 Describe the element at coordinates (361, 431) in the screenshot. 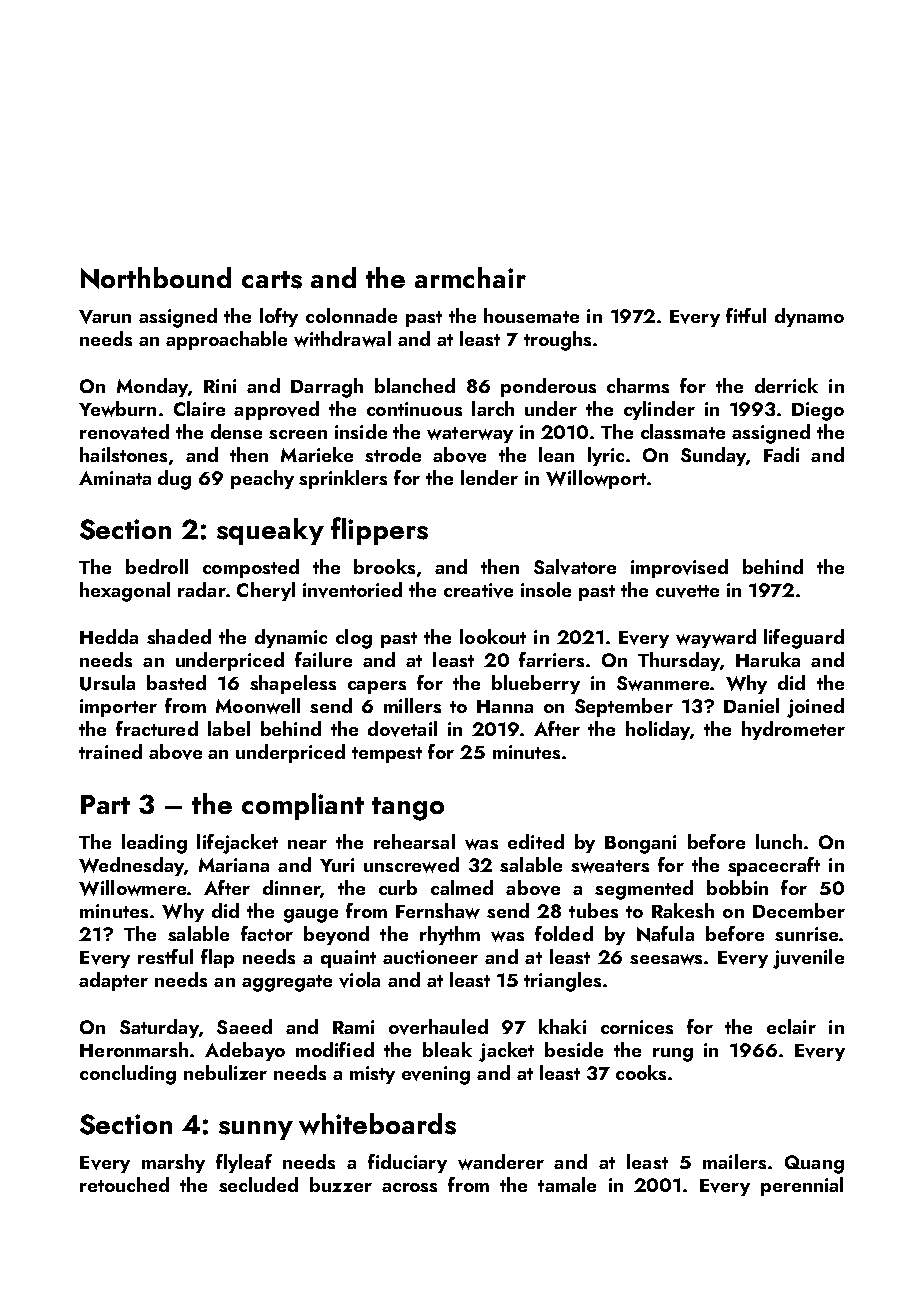

I see `inside` at that location.
